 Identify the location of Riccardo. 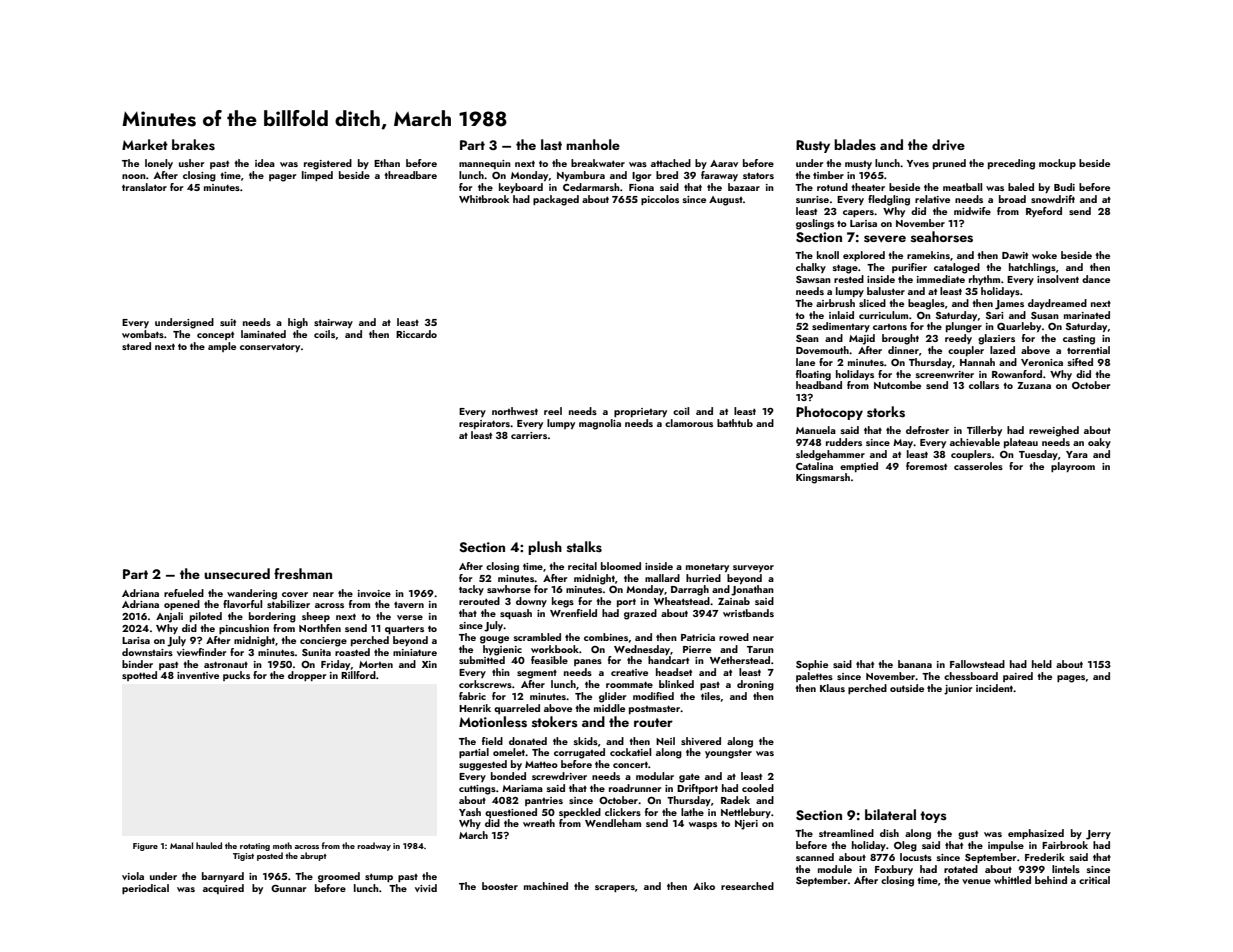
(416, 334).
